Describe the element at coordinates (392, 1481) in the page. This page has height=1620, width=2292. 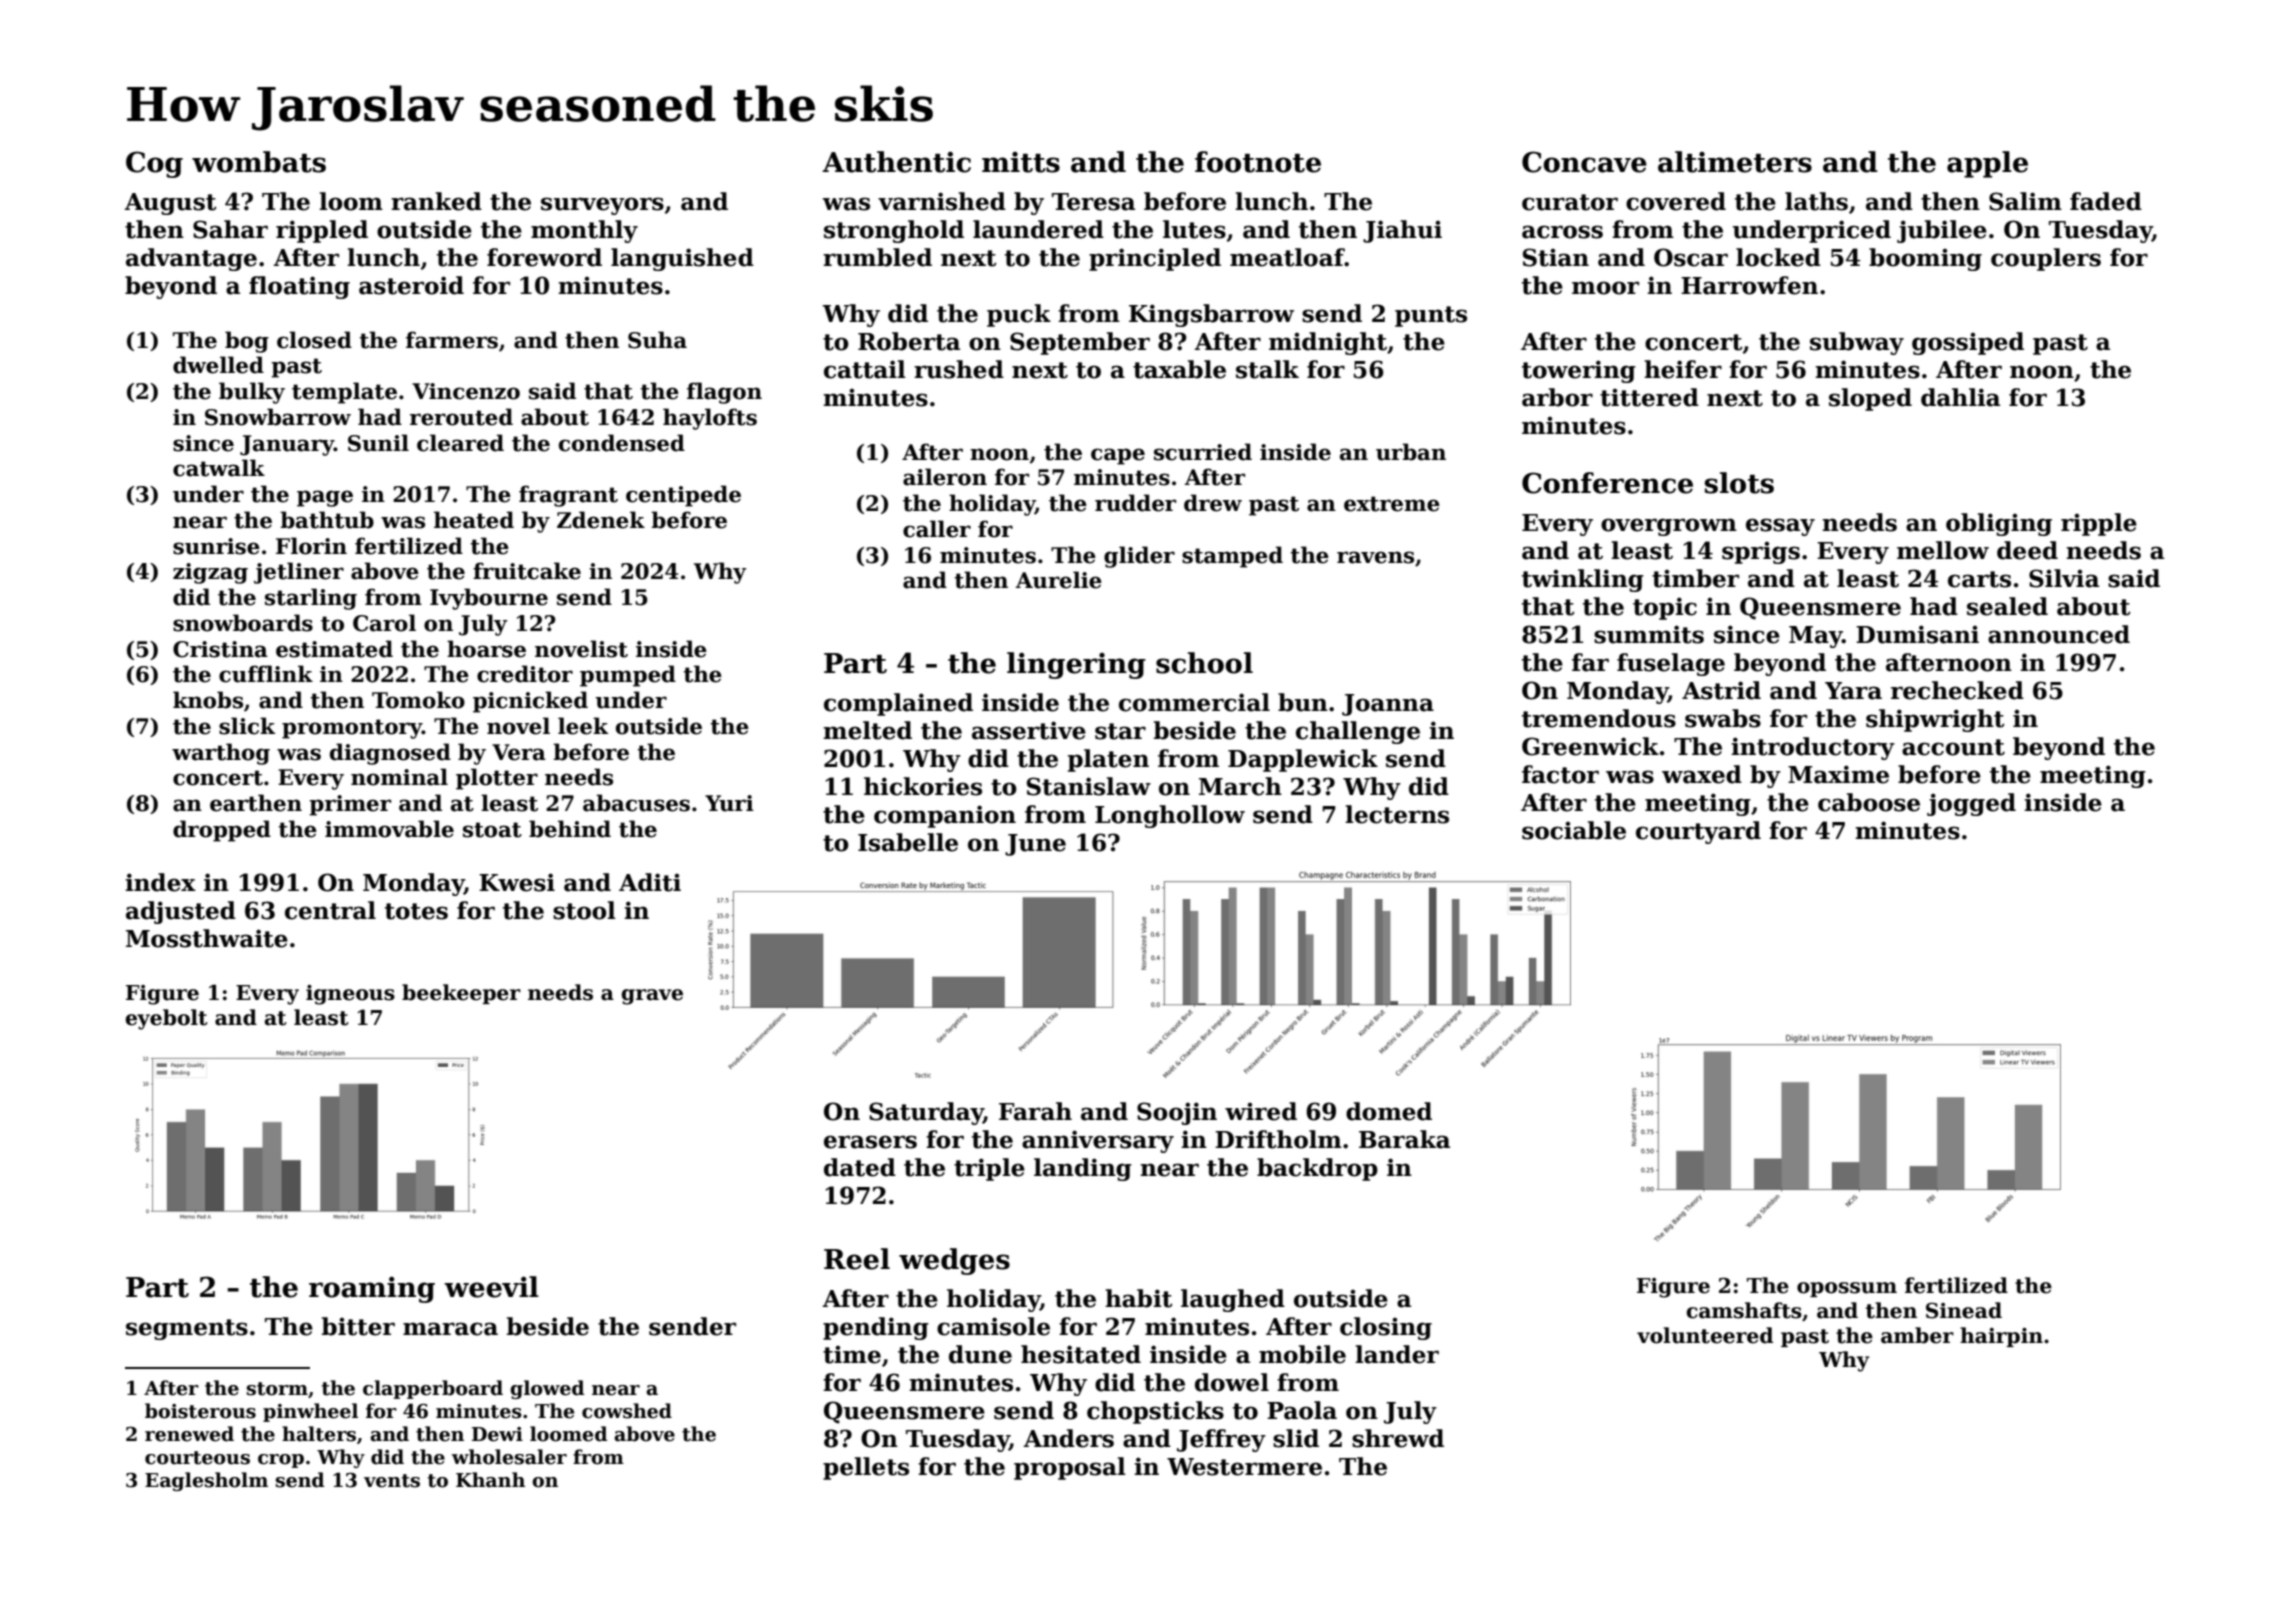
I see `vents` at that location.
